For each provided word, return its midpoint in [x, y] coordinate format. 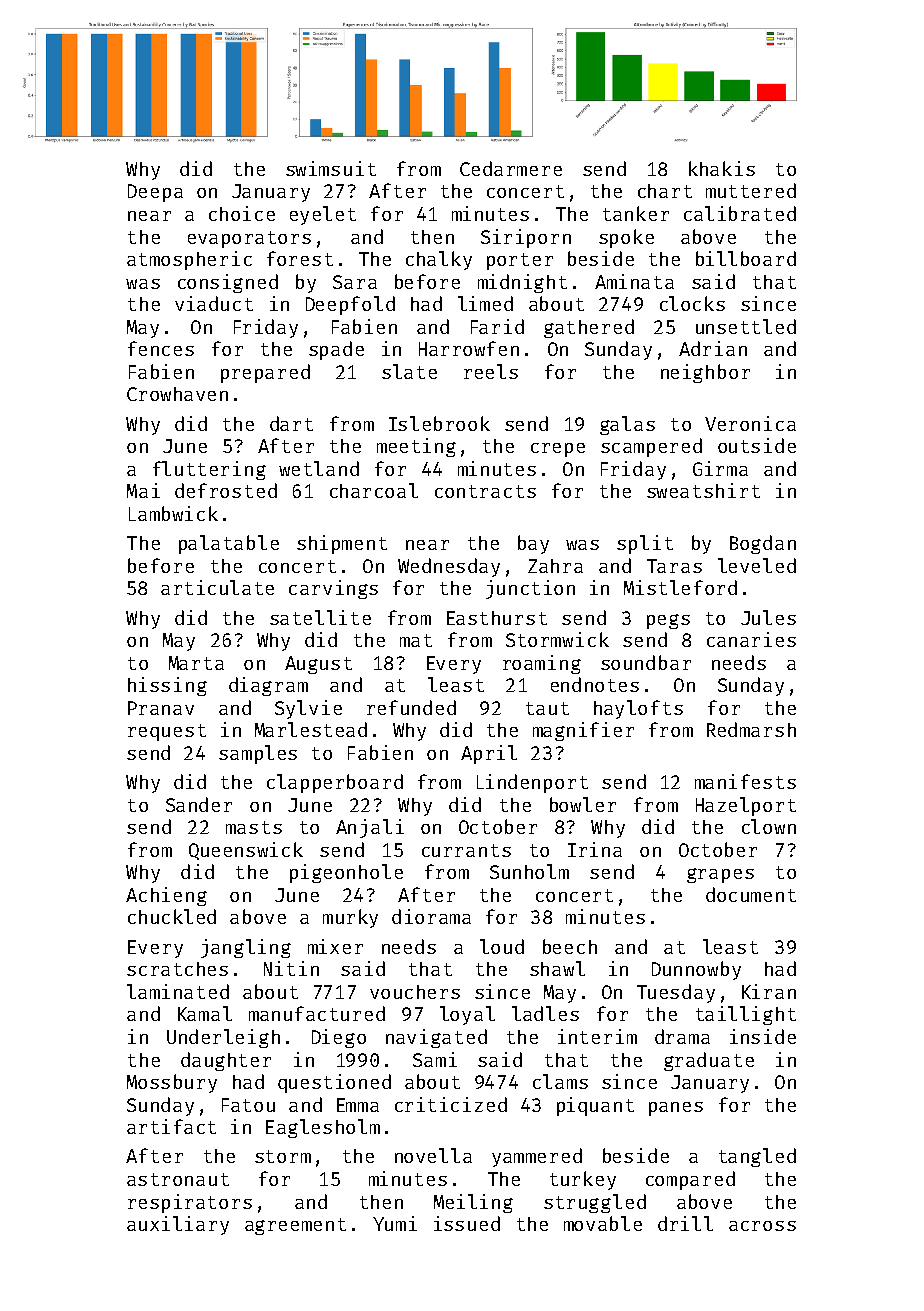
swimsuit [331, 168]
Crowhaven [177, 394]
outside [757, 445]
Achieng [166, 896]
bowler [583, 804]
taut [547, 708]
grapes [720, 875]
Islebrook [439, 423]
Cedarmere [511, 168]
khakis [722, 168]
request [167, 732]
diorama [431, 916]
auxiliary [178, 1225]
